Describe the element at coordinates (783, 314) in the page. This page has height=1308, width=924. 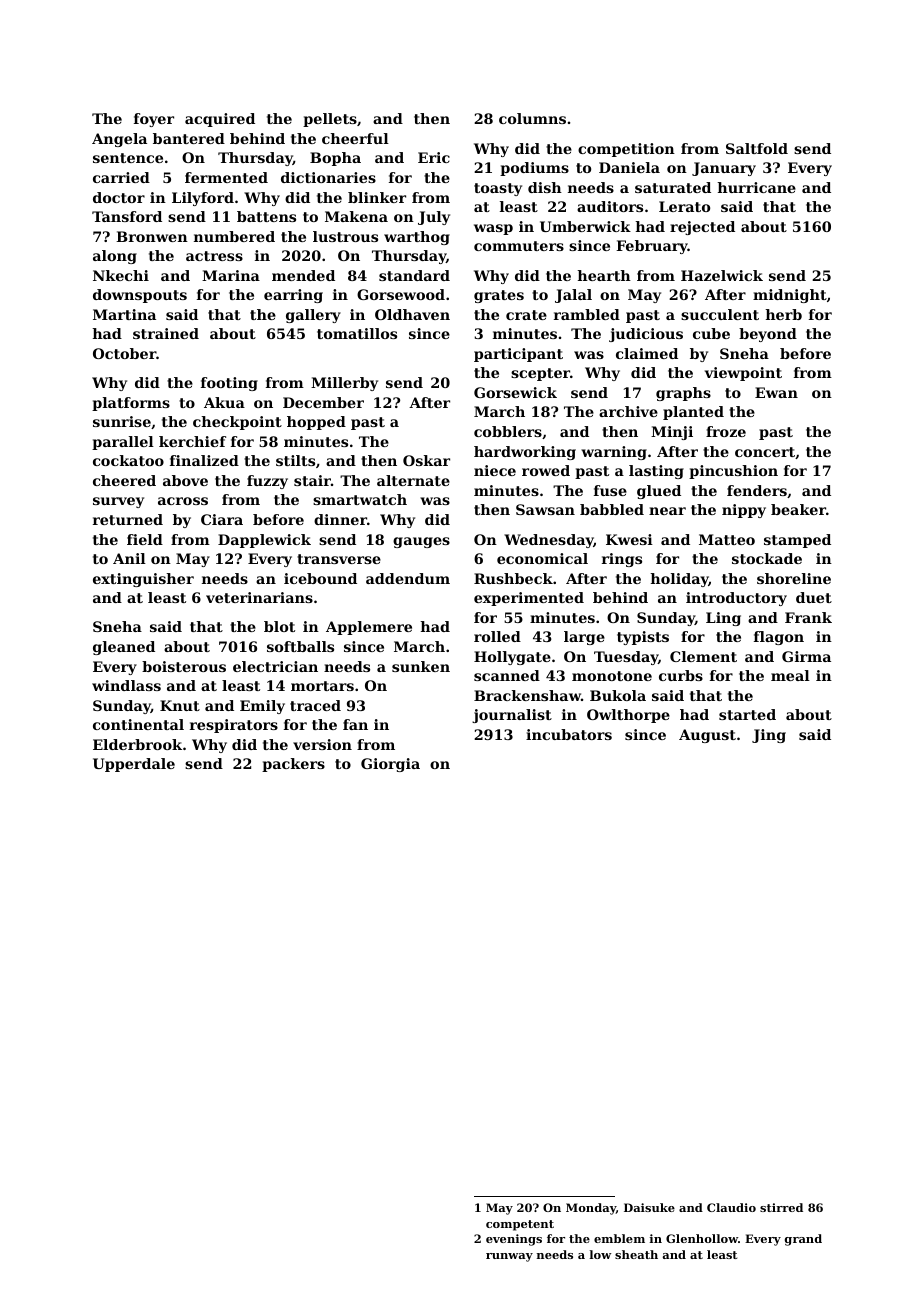
I see `herb` at that location.
